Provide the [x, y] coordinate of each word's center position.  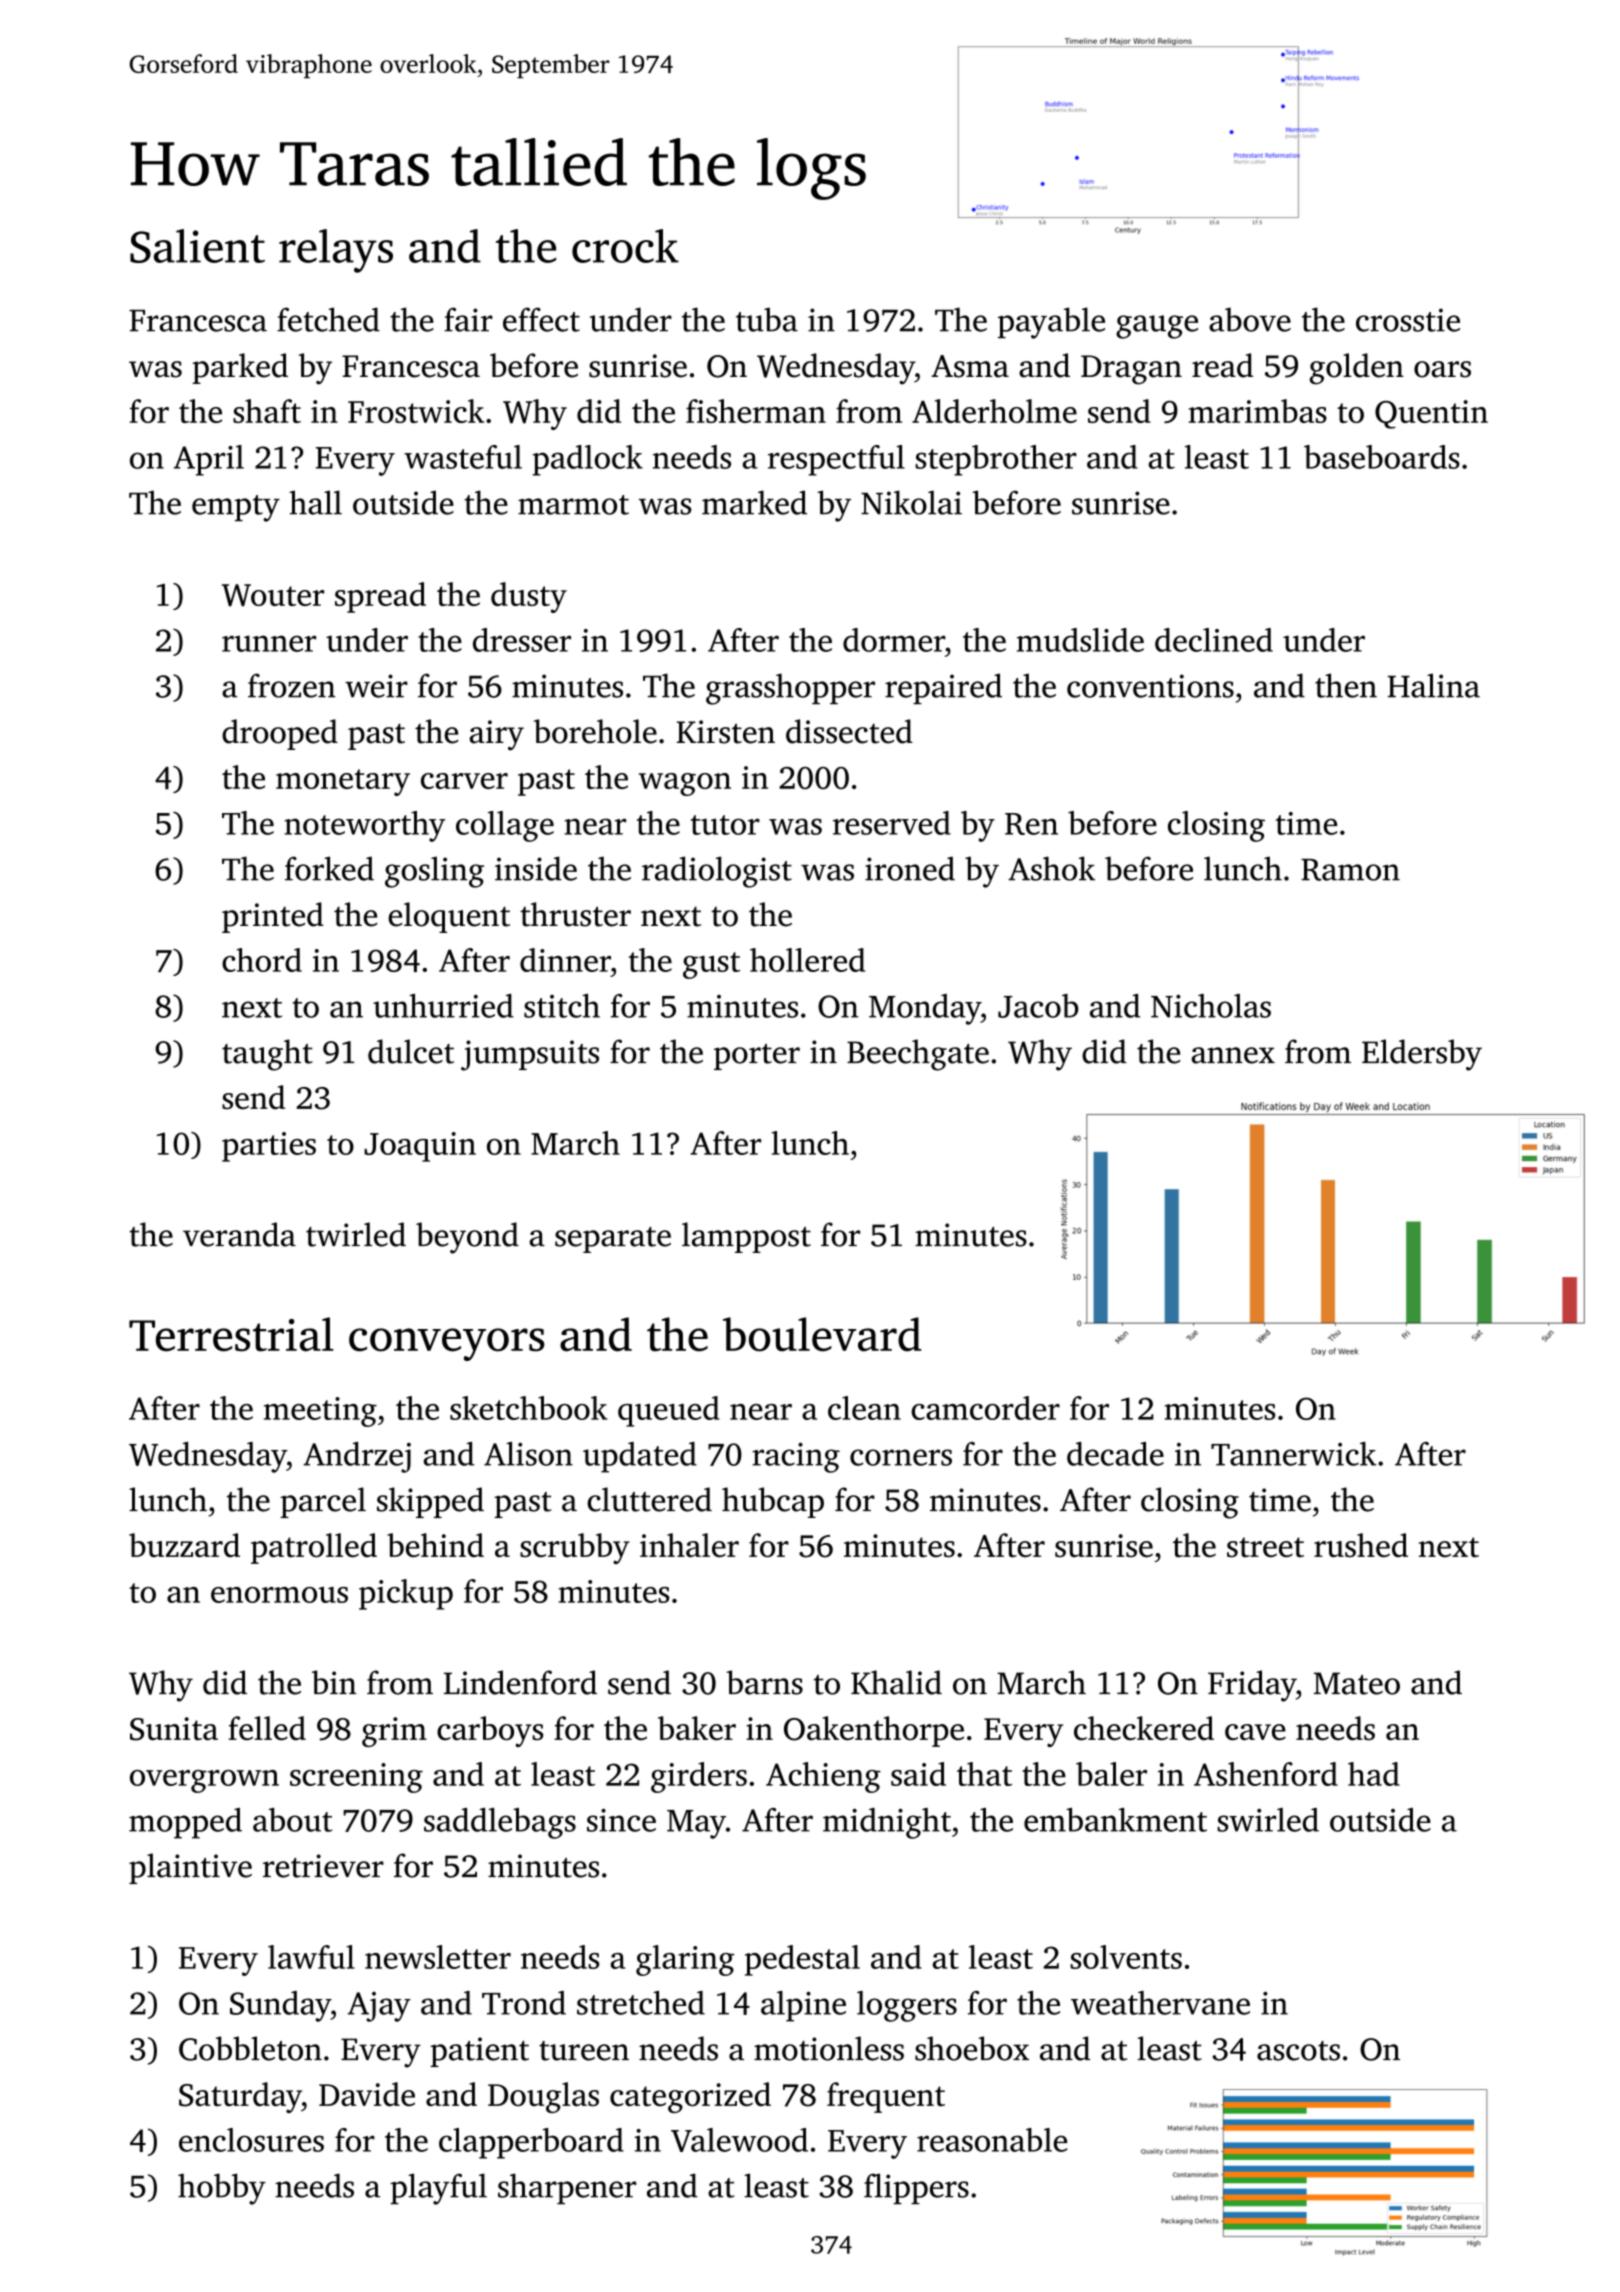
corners [901, 1457]
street [1265, 1547]
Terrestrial [231, 1334]
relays [336, 251]
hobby [222, 2189]
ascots [1298, 2051]
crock [625, 246]
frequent [886, 2097]
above [1250, 319]
